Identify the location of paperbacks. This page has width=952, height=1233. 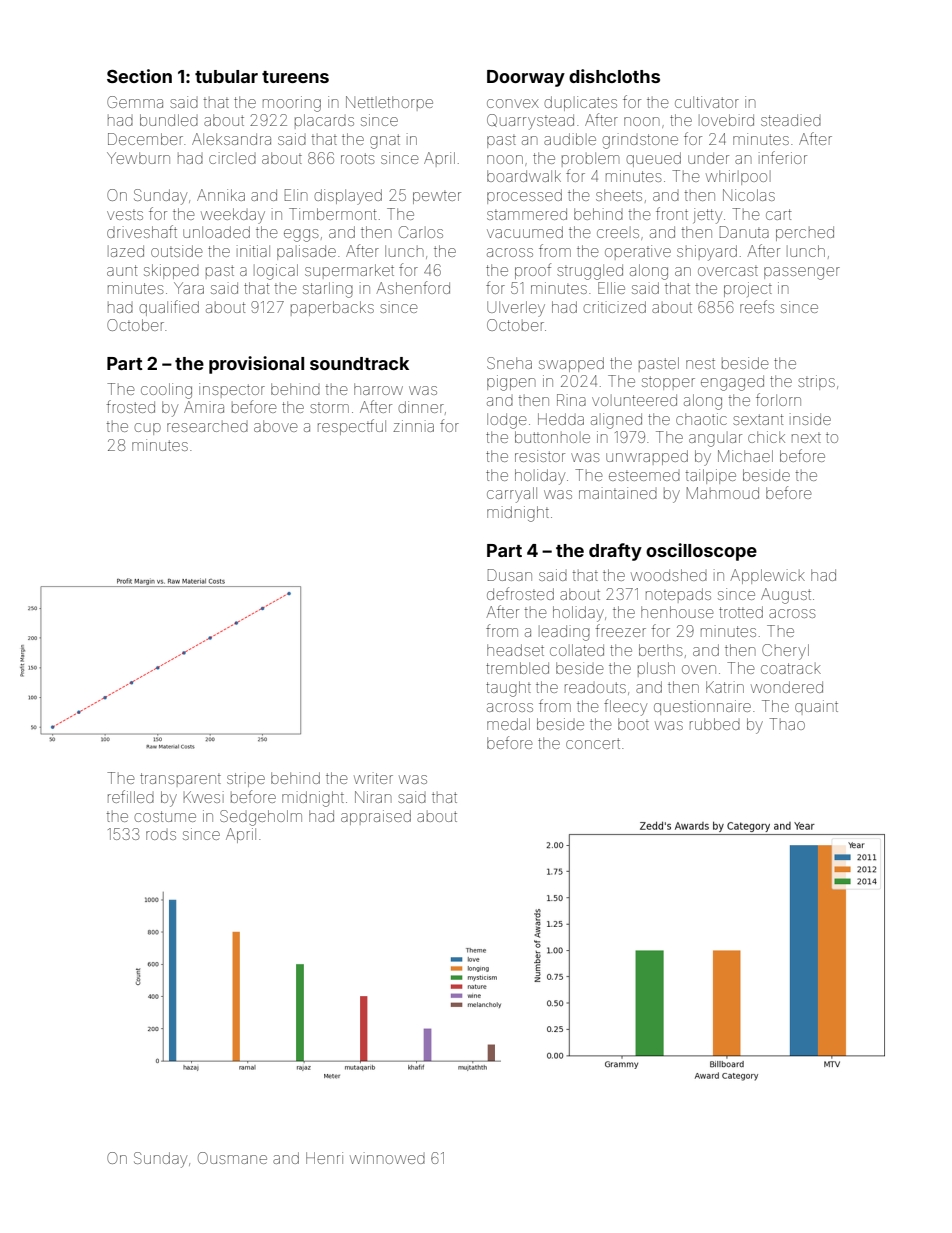
(332, 308).
